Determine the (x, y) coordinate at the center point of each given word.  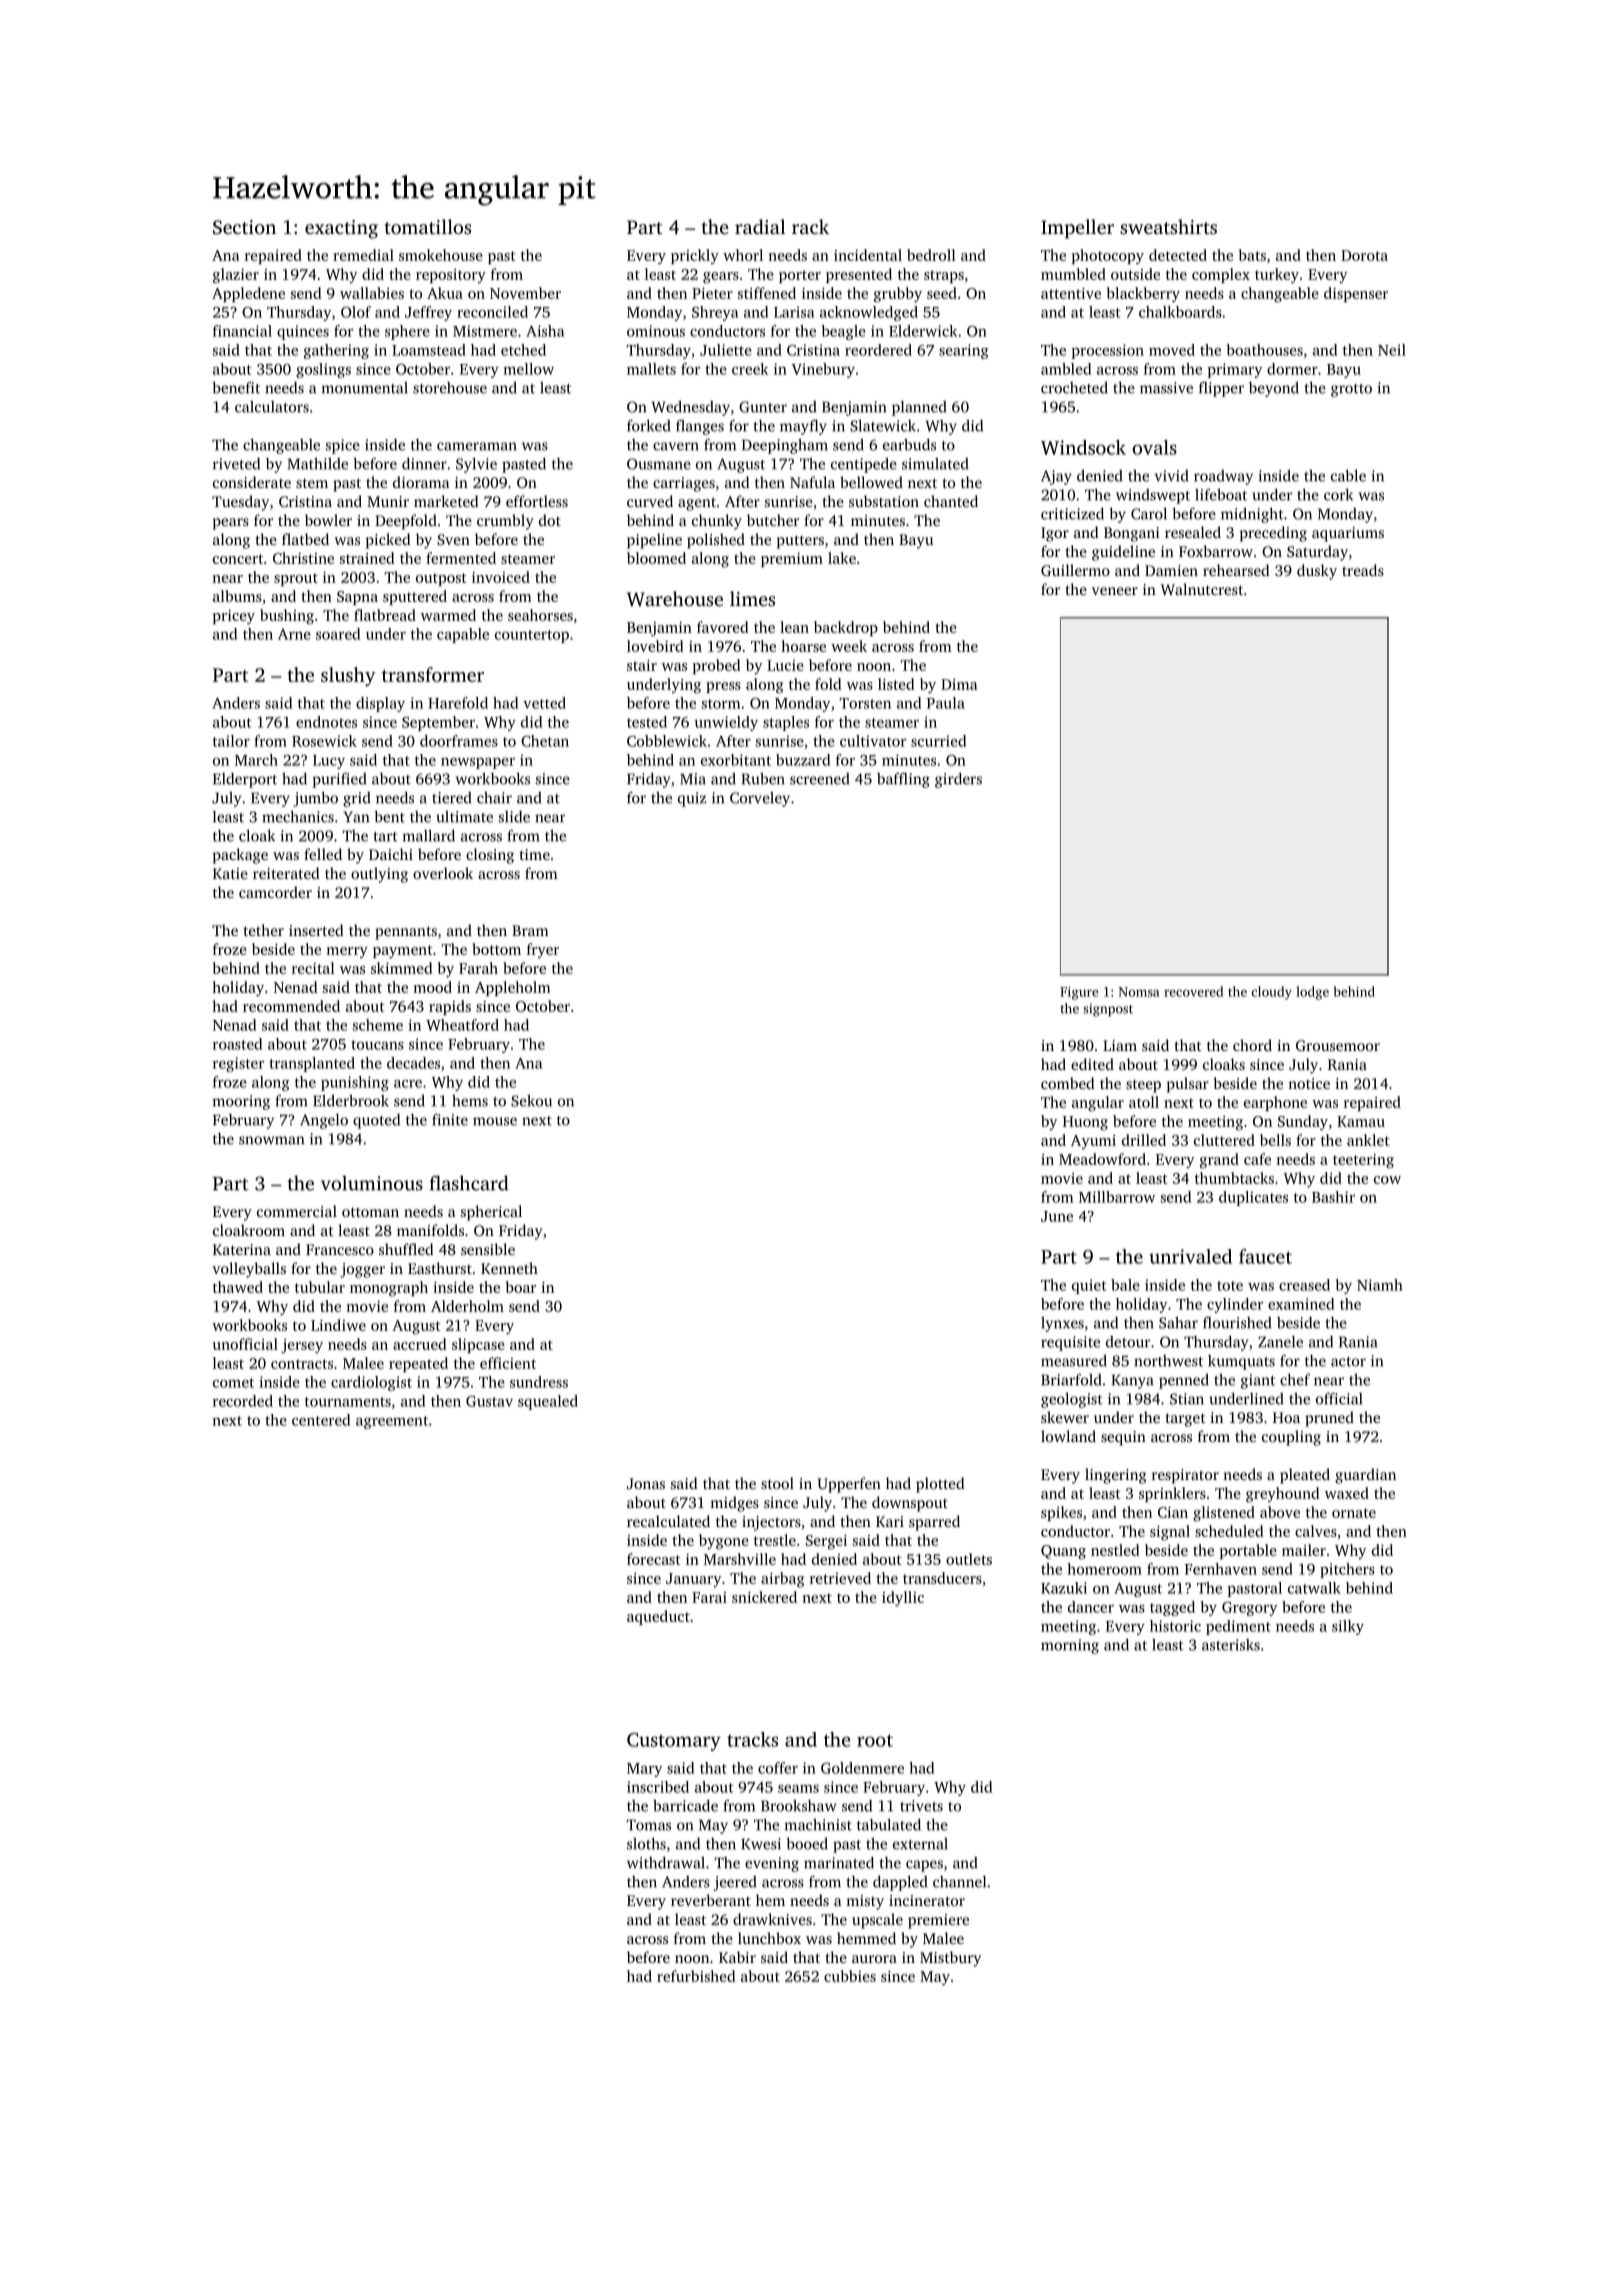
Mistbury (950, 1959)
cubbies (850, 1976)
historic (1175, 1626)
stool (777, 1483)
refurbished (696, 1976)
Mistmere (485, 331)
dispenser (1356, 294)
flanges (700, 427)
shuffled (406, 1249)
